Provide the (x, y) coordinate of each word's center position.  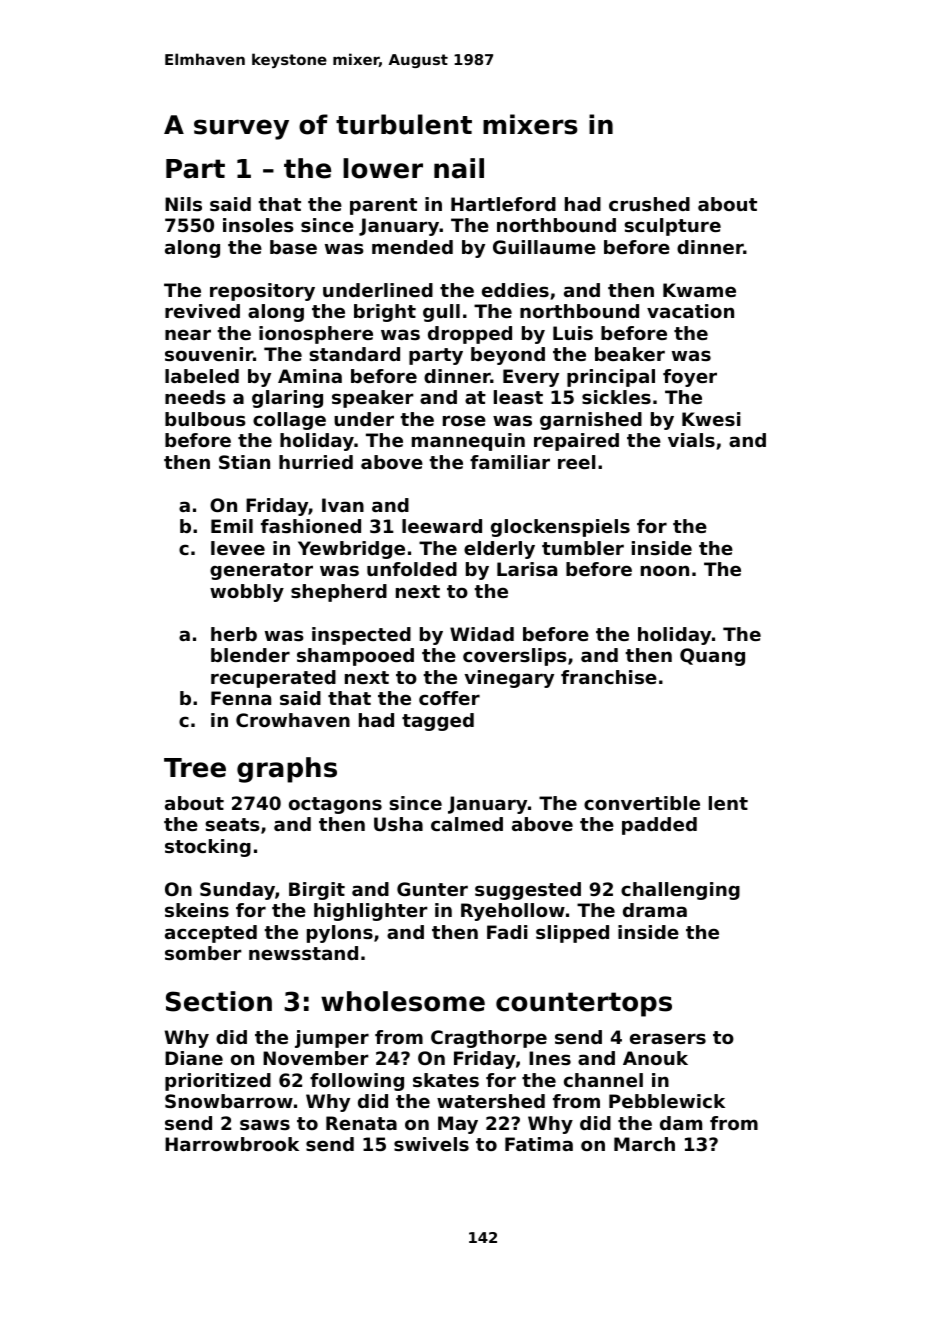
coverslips (515, 657)
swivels (431, 1144)
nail (459, 168)
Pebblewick (667, 1101)
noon (665, 570)
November (316, 1058)
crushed (649, 204)
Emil (232, 526)
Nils (183, 204)
